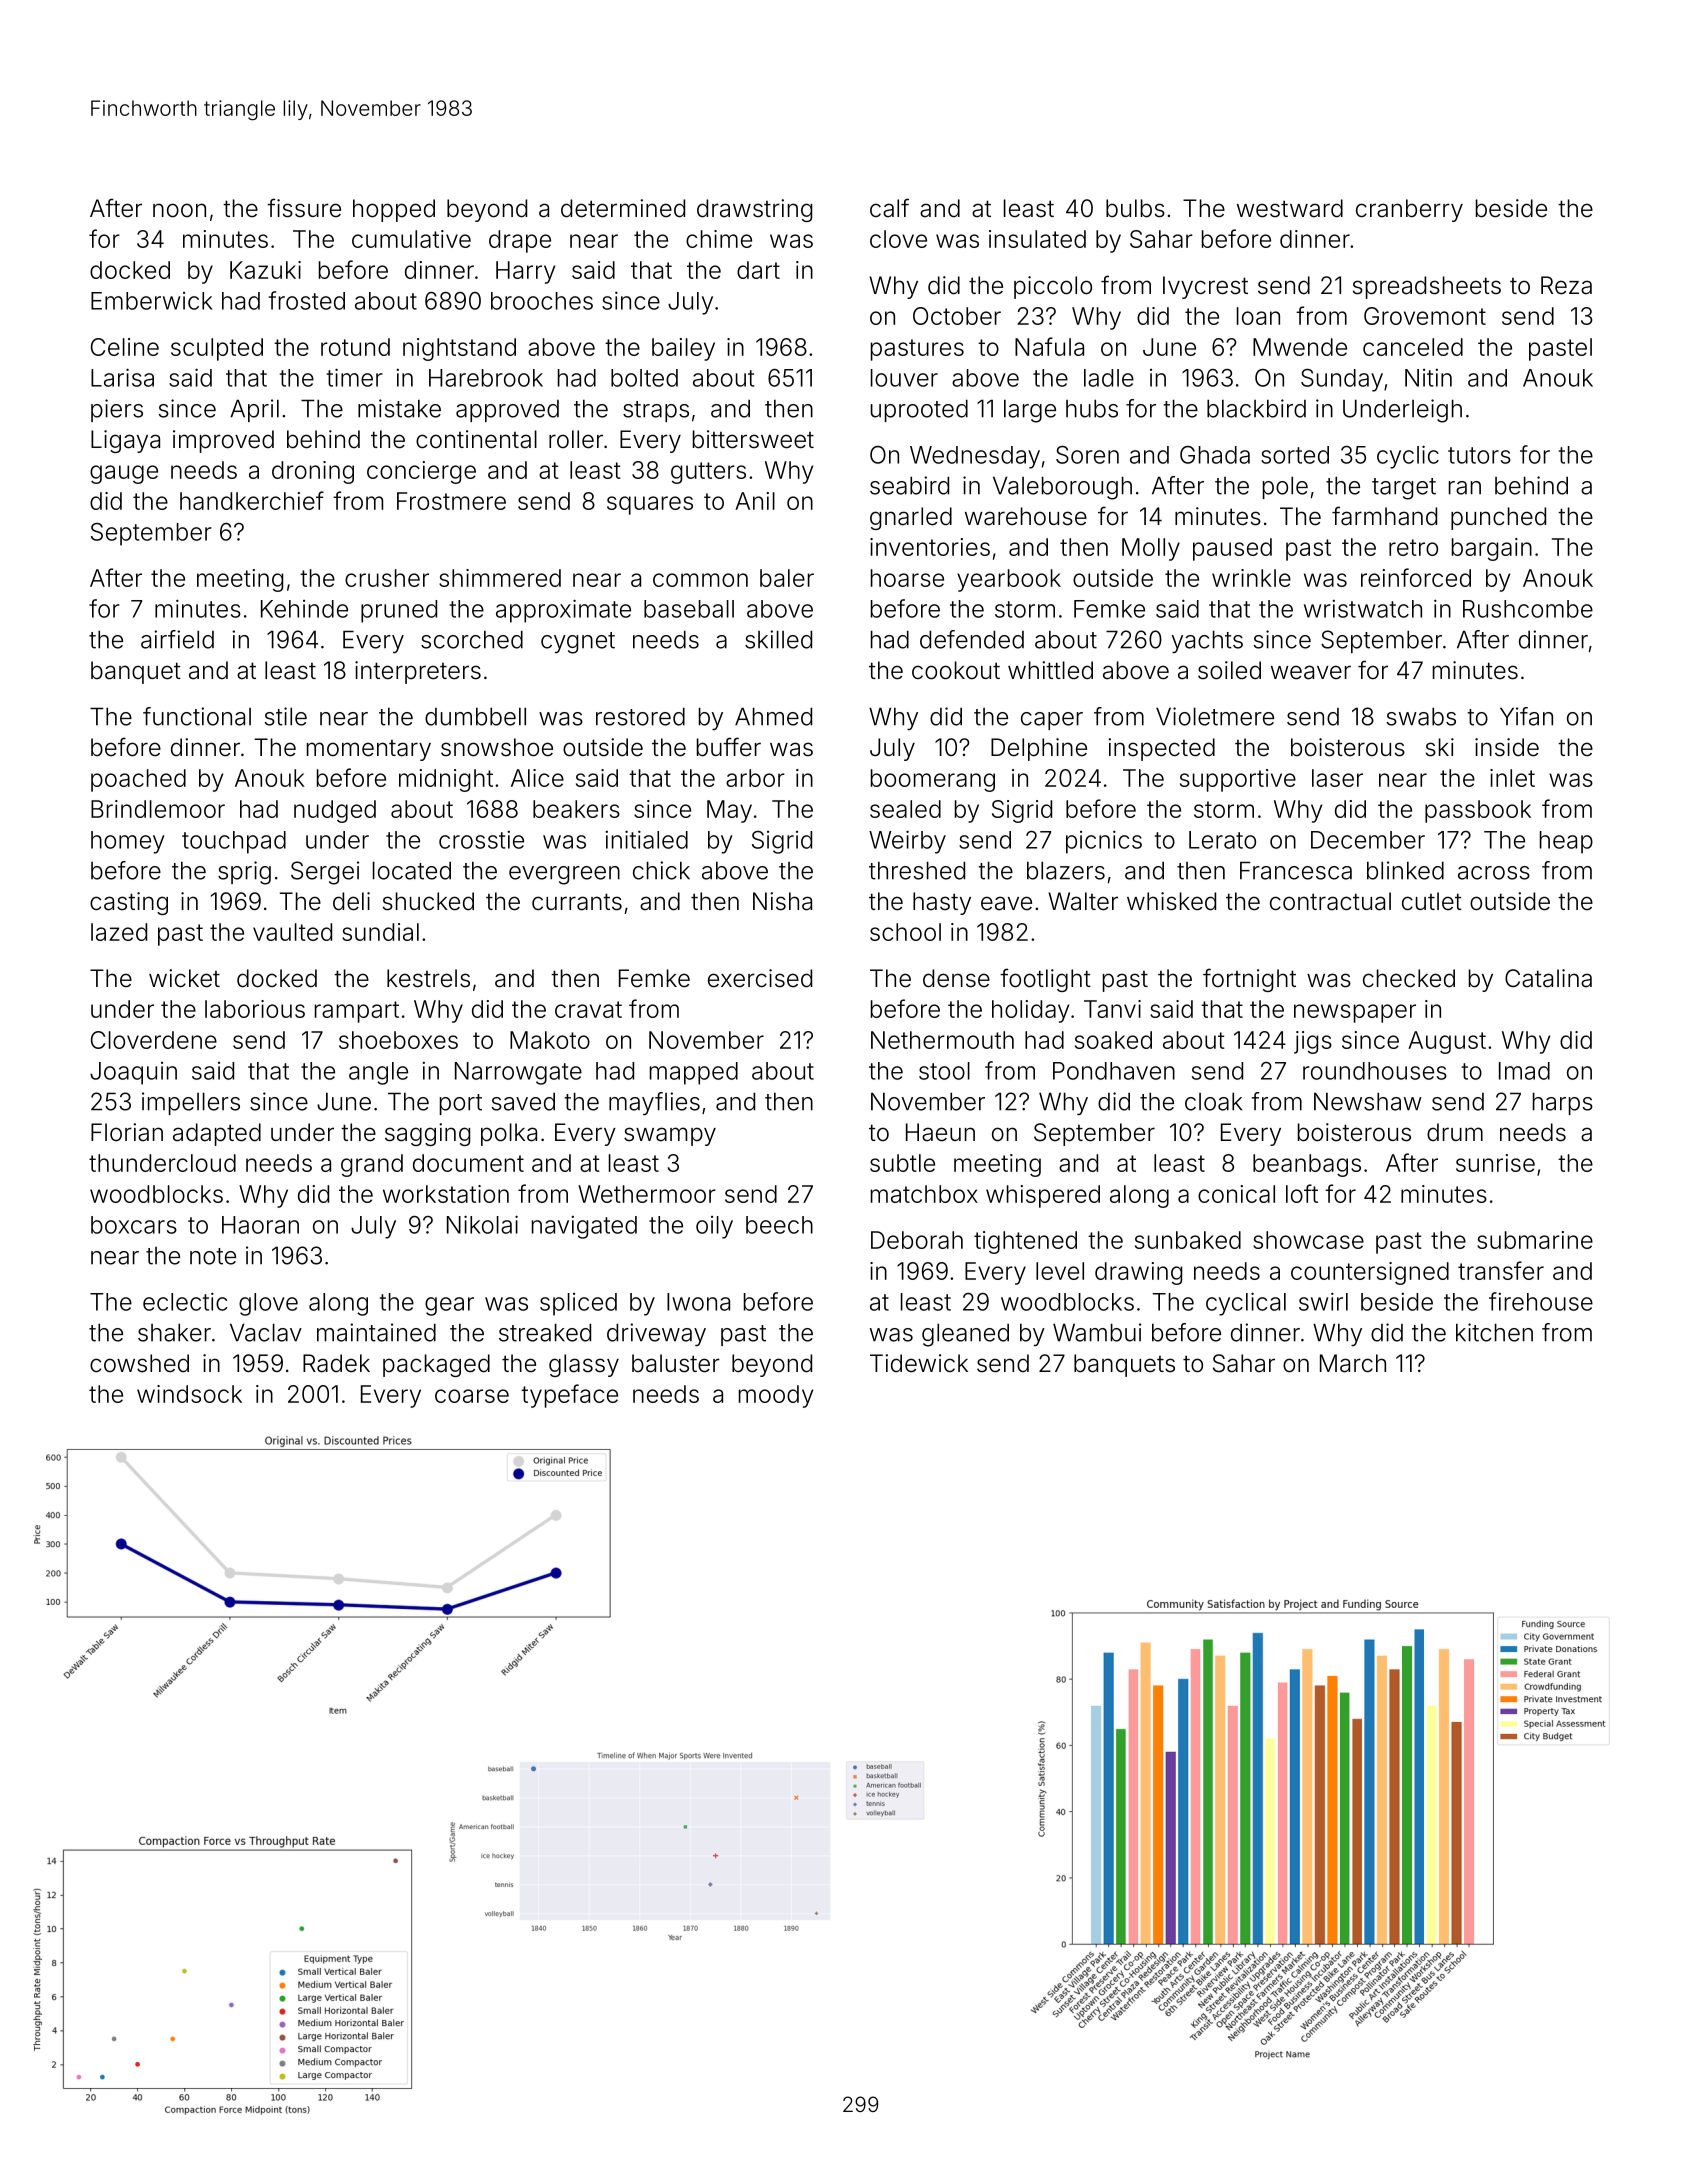  What do you see at coordinates (394, 210) in the screenshot?
I see `hopped` at bounding box center [394, 210].
